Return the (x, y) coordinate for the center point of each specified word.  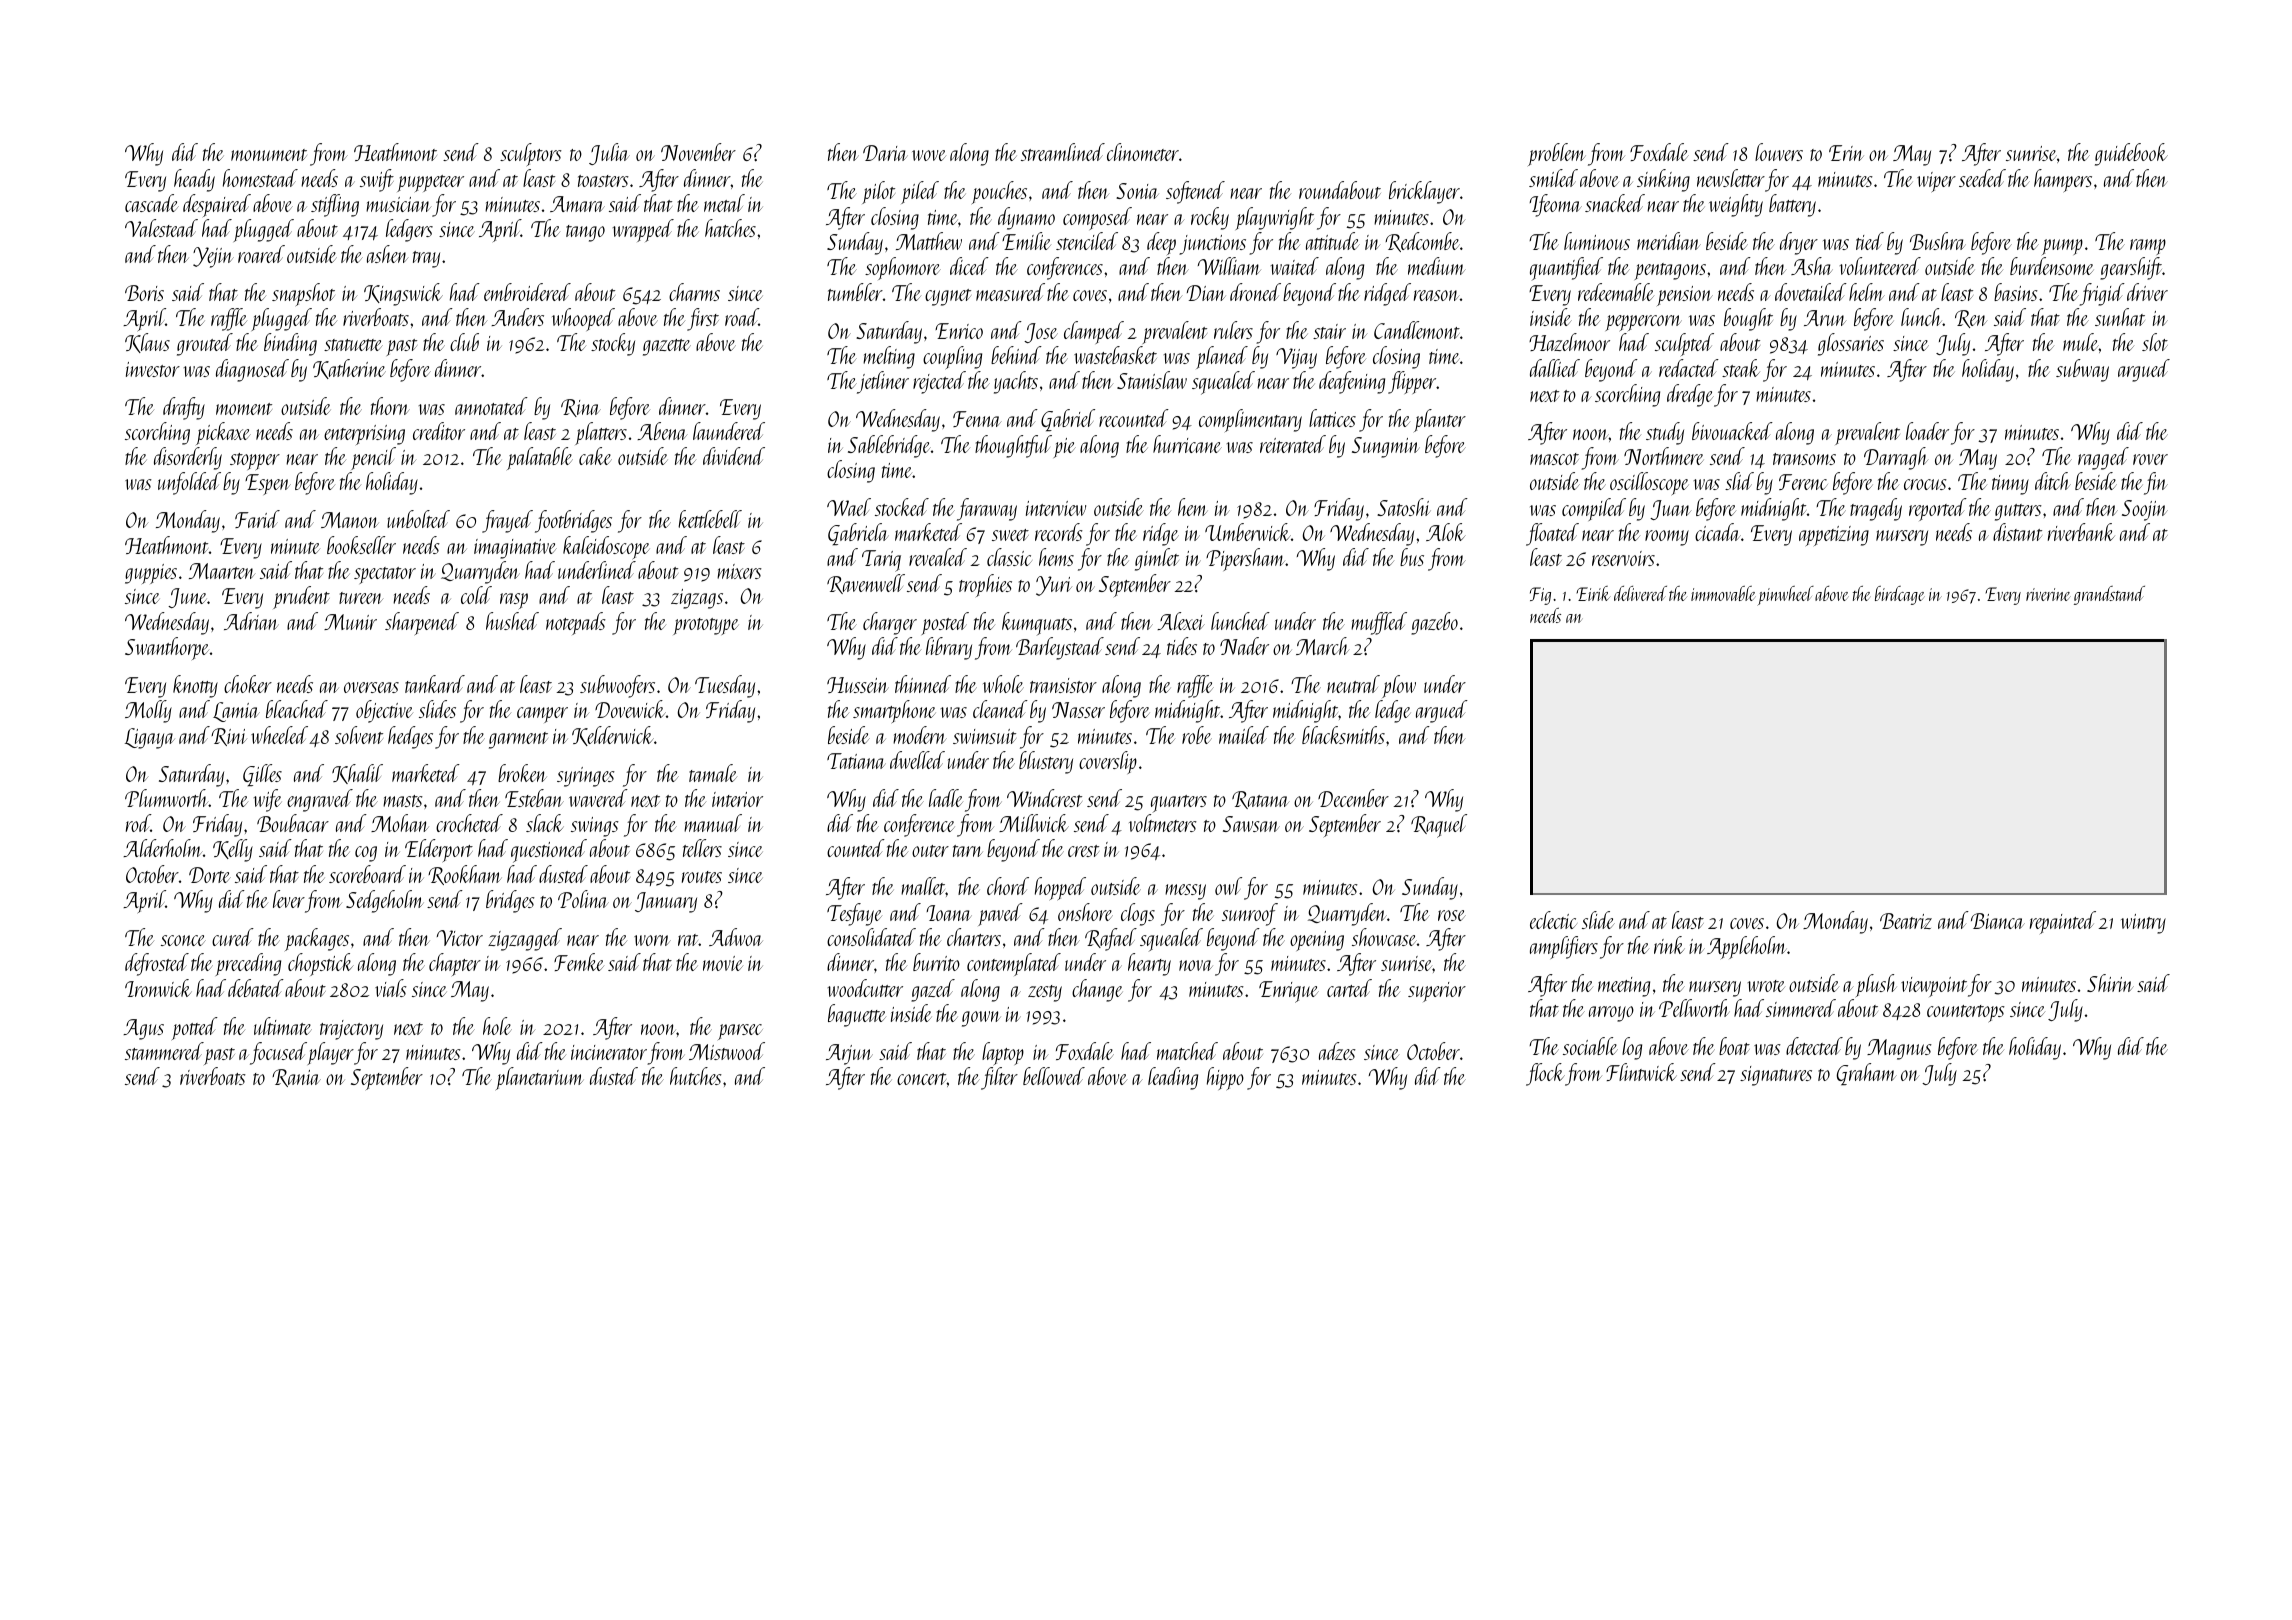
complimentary (1250, 420)
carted (1349, 988)
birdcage (1900, 595)
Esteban (534, 798)
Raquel (1439, 826)
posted (945, 623)
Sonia (1137, 191)
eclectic (1553, 920)
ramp (2148, 247)
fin (2156, 483)
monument (269, 155)
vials (391, 988)
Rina (581, 408)
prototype (705, 626)
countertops (1966, 1013)
